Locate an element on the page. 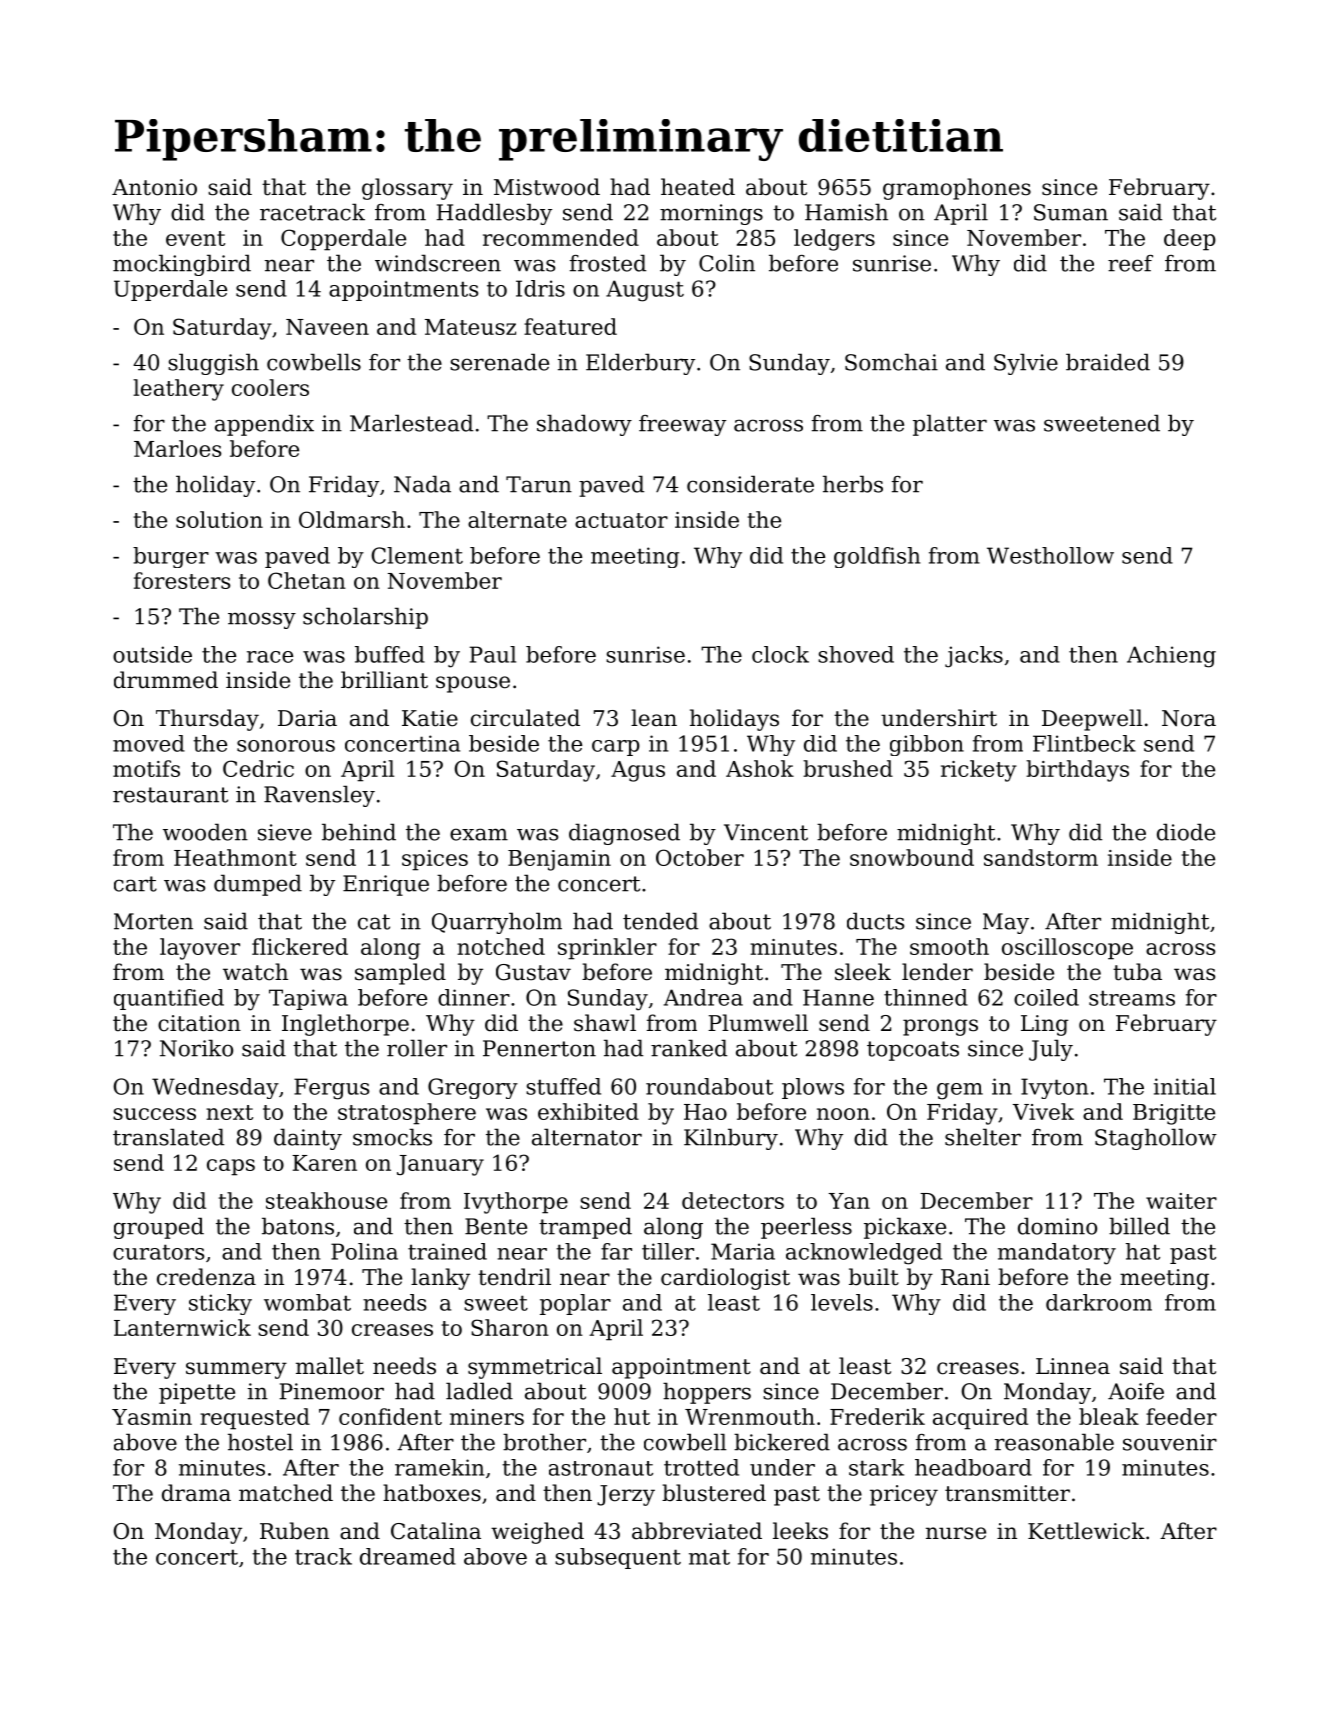 The image size is (1329, 1720). Naveen is located at coordinates (327, 327).
